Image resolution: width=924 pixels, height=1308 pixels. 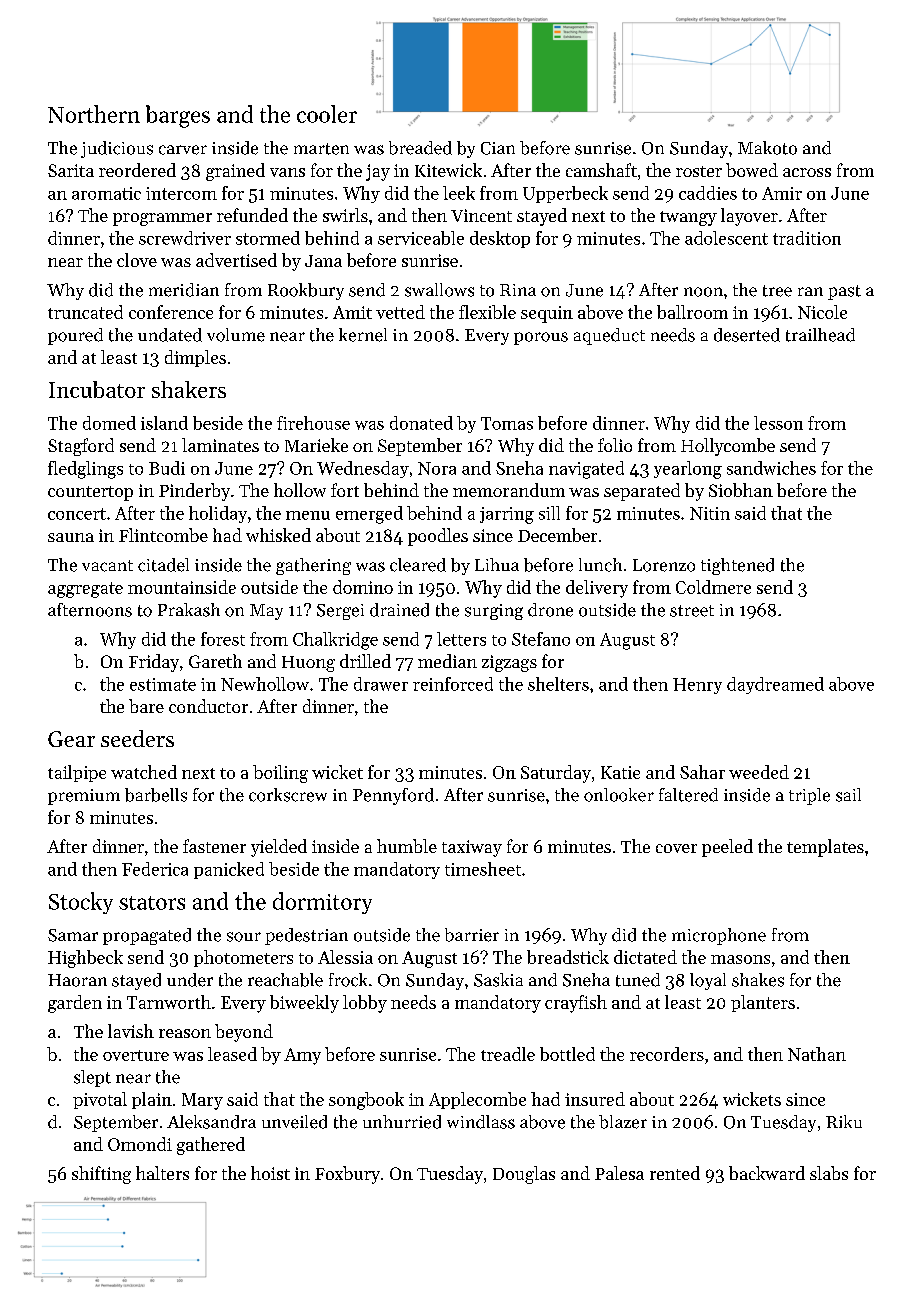 I want to click on tailpipe, so click(x=77, y=773).
